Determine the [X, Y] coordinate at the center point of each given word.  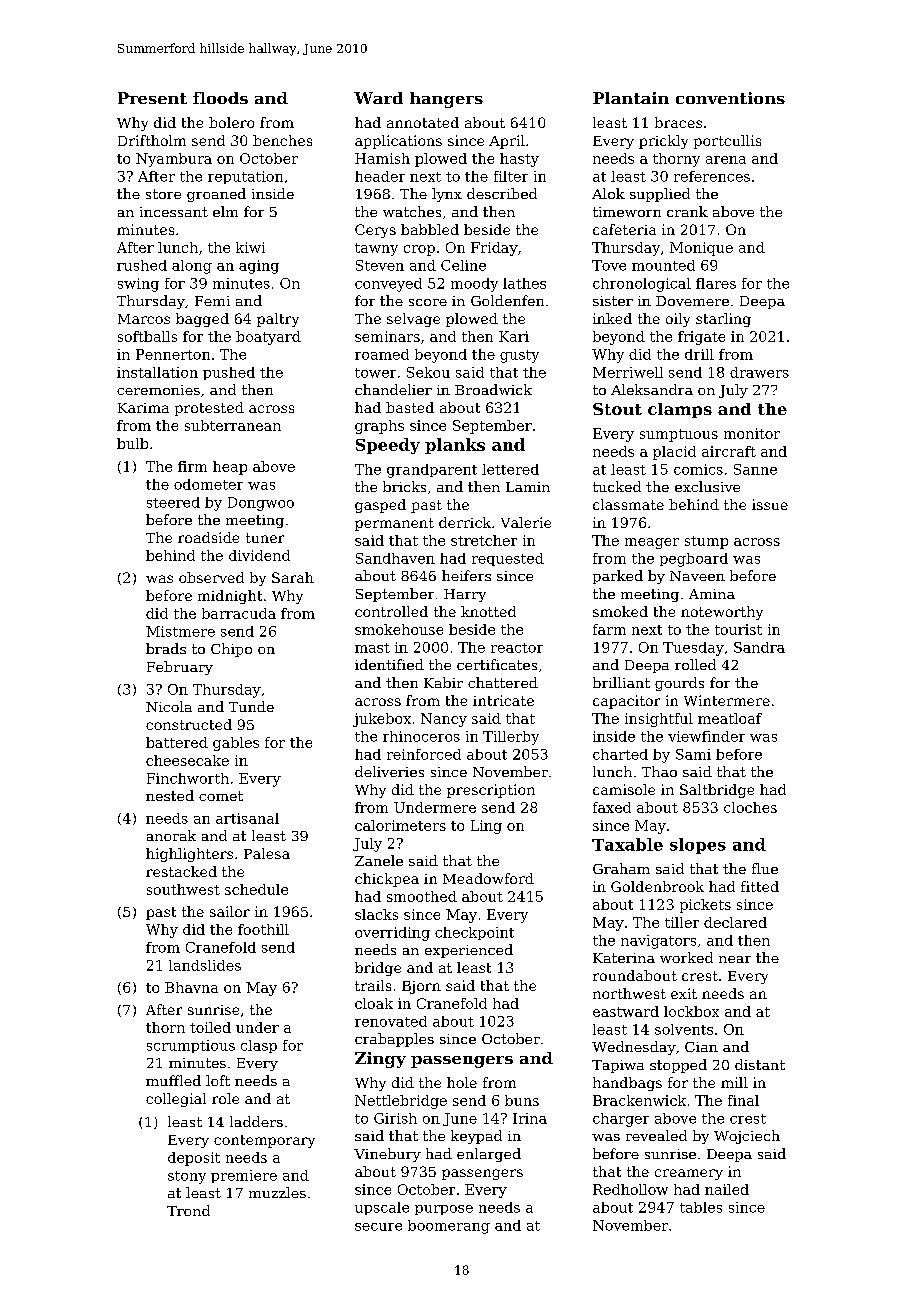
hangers [446, 100]
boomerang [449, 1227]
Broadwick [493, 389]
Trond [188, 1210]
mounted [663, 265]
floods [220, 98]
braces [678, 122]
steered [173, 502]
